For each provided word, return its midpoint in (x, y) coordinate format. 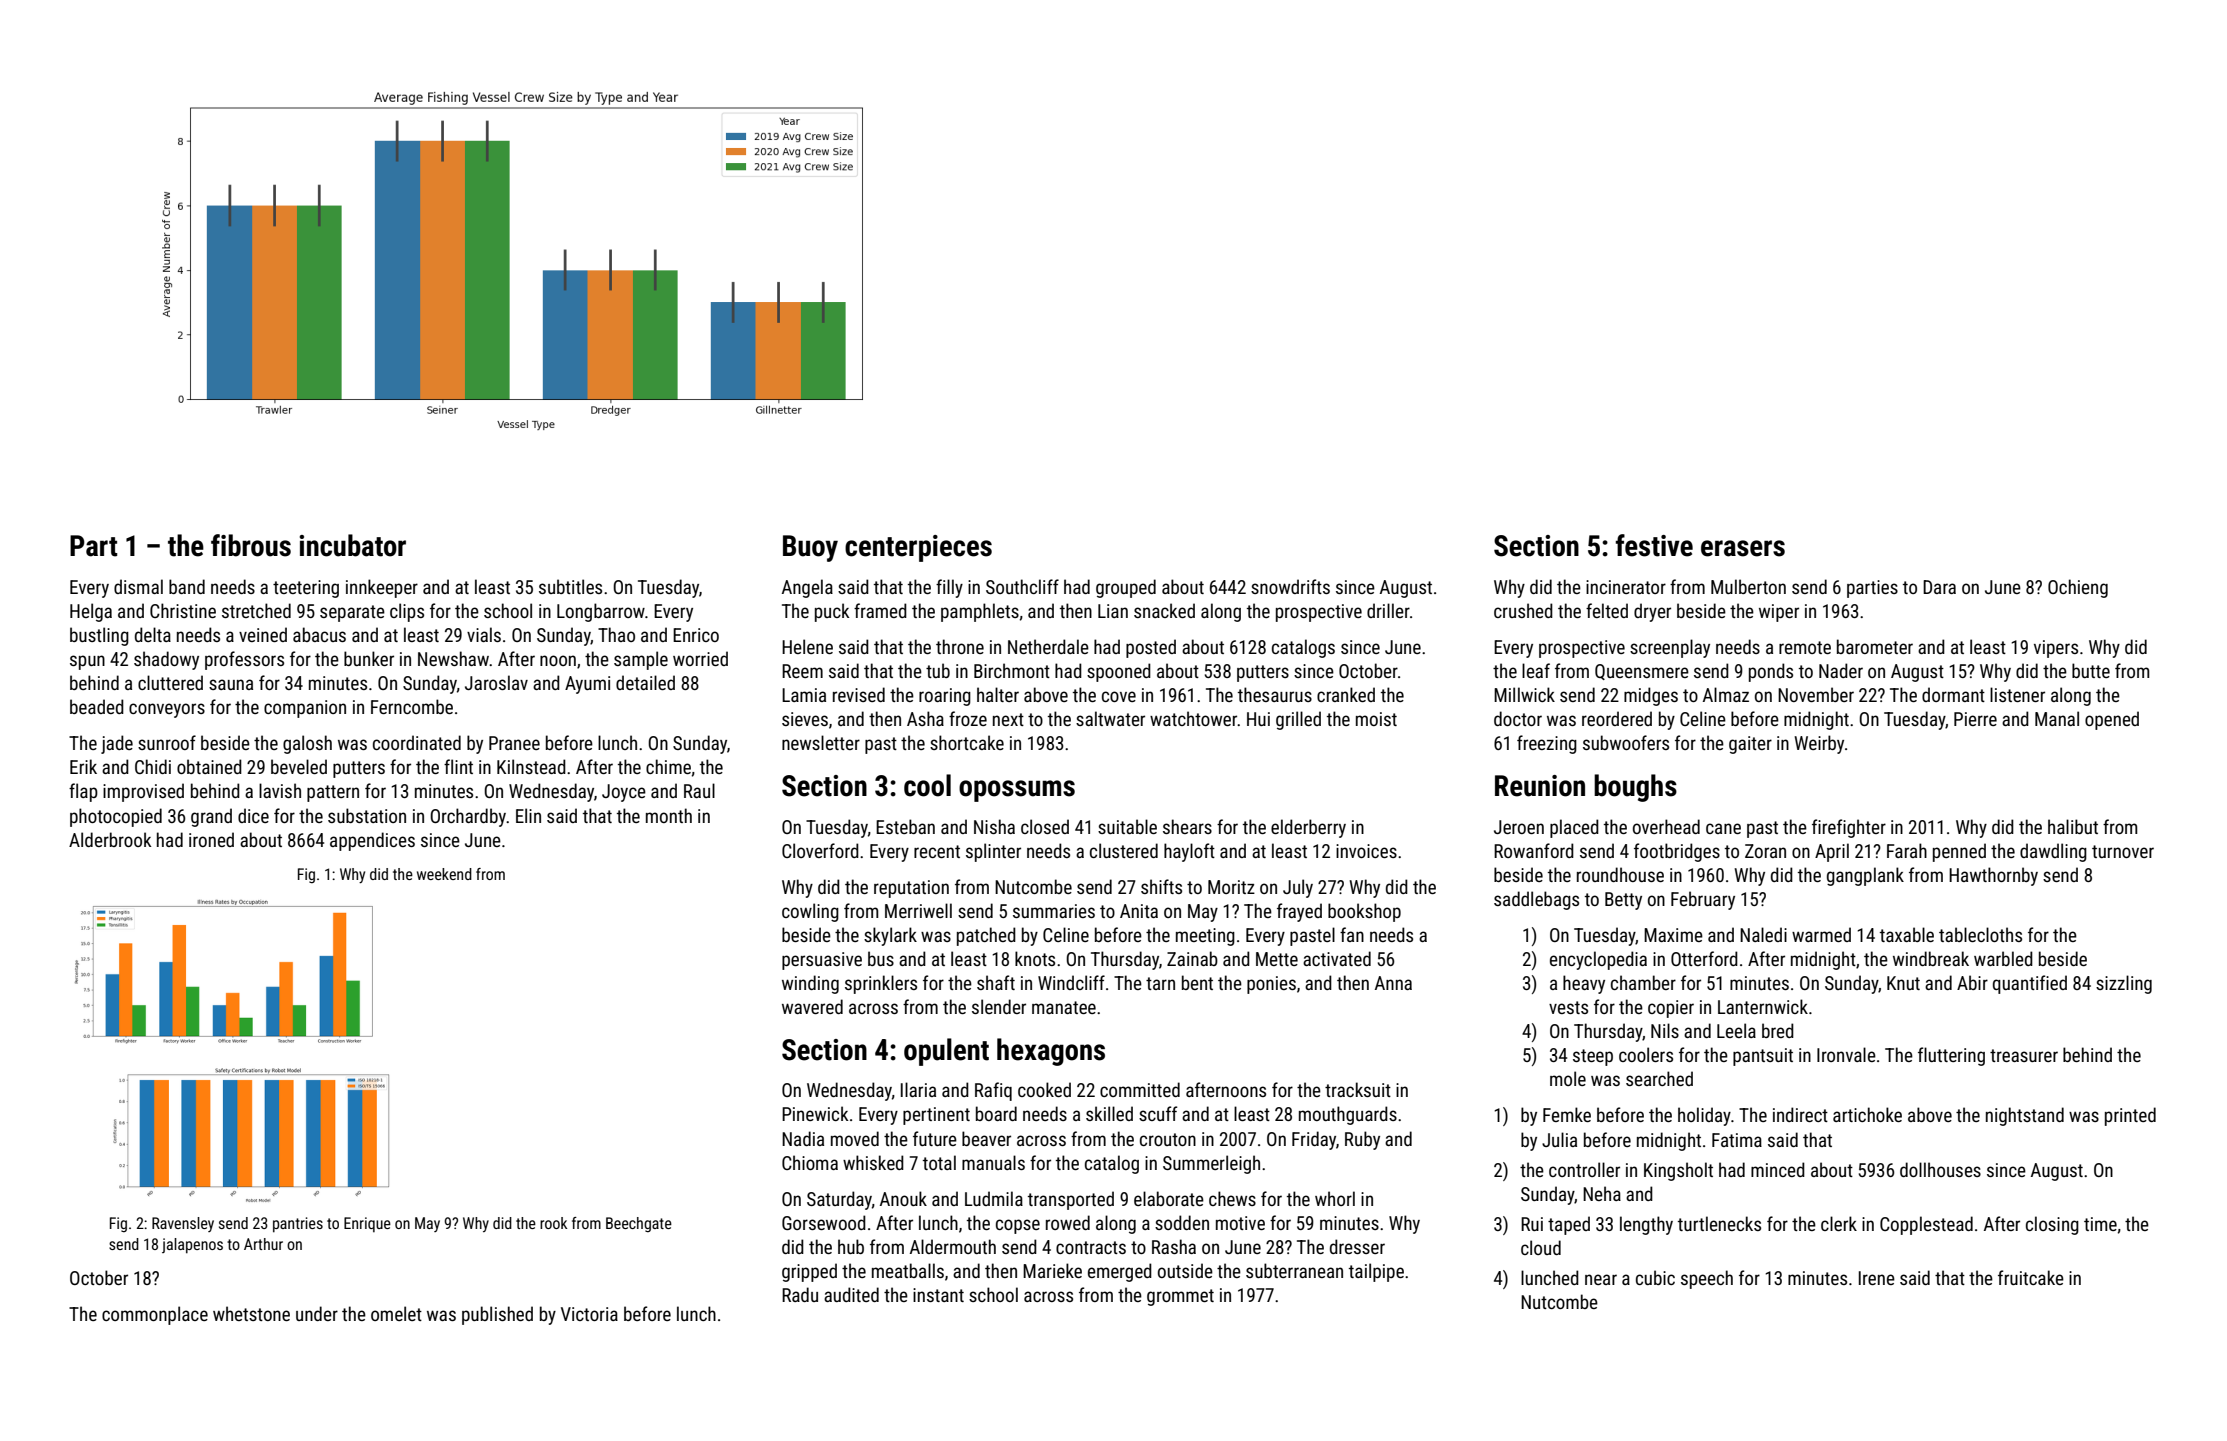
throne (960, 646)
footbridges (1677, 852)
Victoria (589, 1314)
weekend (444, 874)
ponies (1271, 985)
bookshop (1364, 912)
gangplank (1865, 876)
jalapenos (192, 1246)
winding (810, 984)
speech (1707, 1279)
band (187, 586)
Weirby (1819, 744)
